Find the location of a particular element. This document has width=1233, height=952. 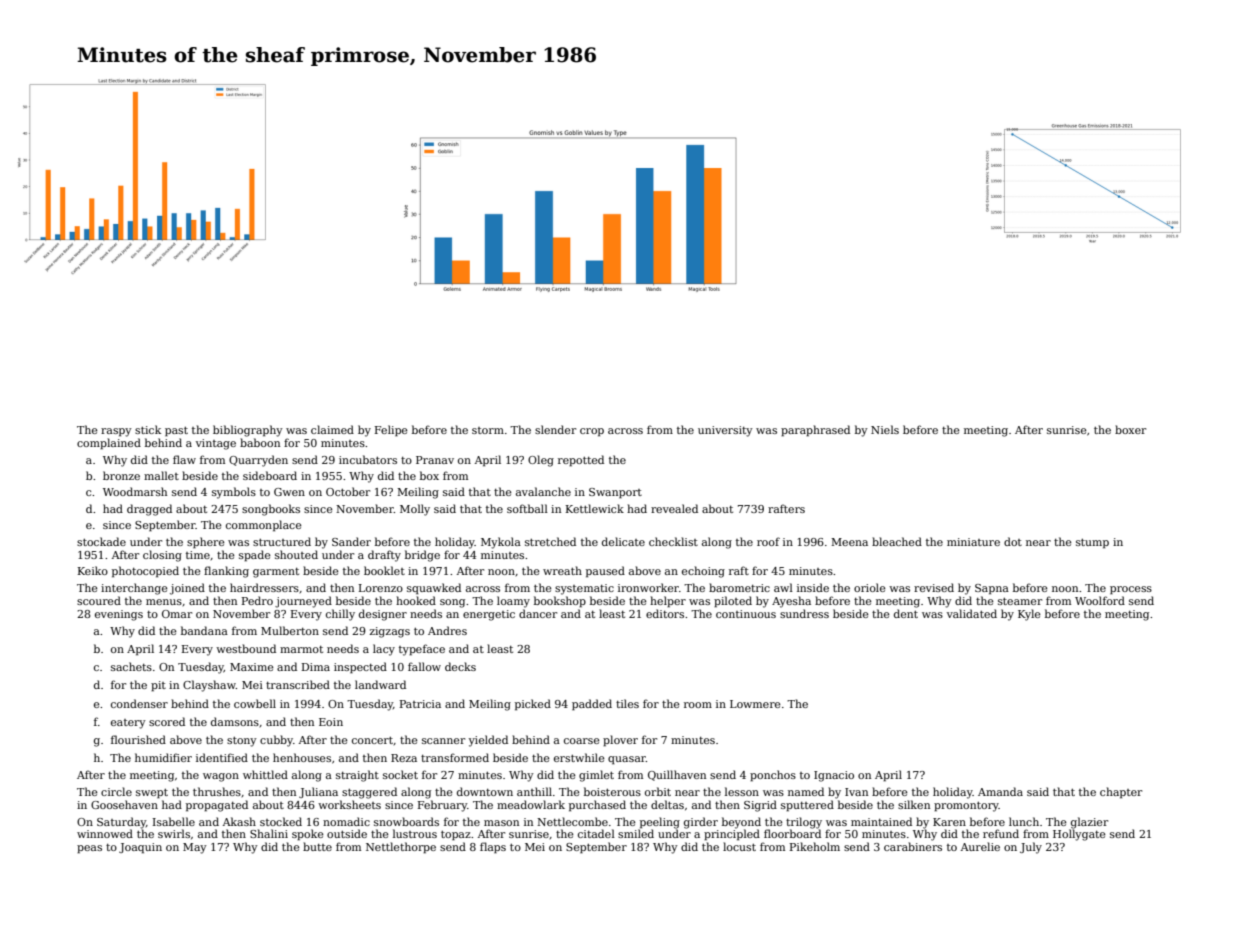

circle is located at coordinates (116, 791).
